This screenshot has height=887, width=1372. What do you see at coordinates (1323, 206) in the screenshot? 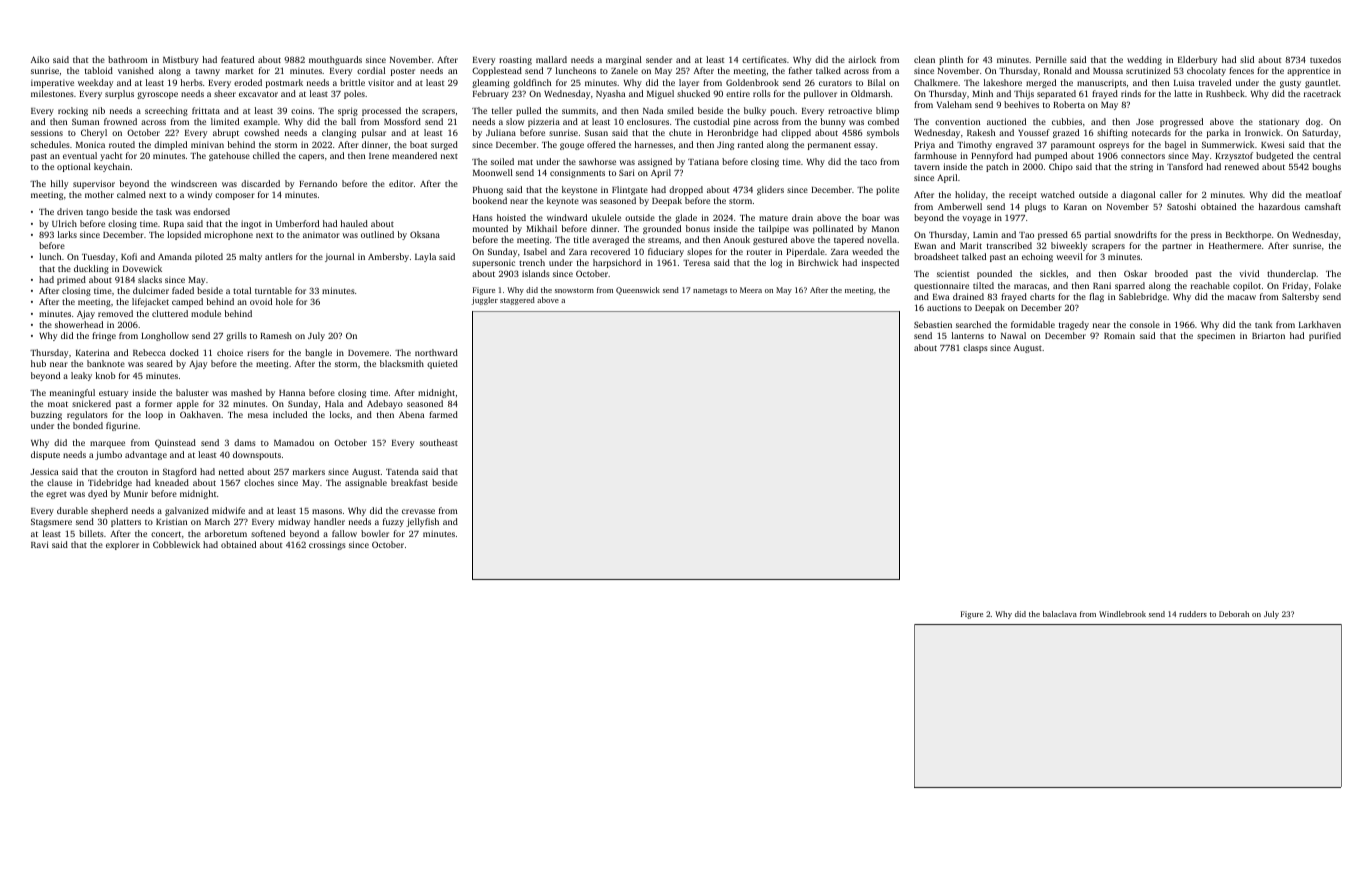
I see `camshaft` at bounding box center [1323, 206].
